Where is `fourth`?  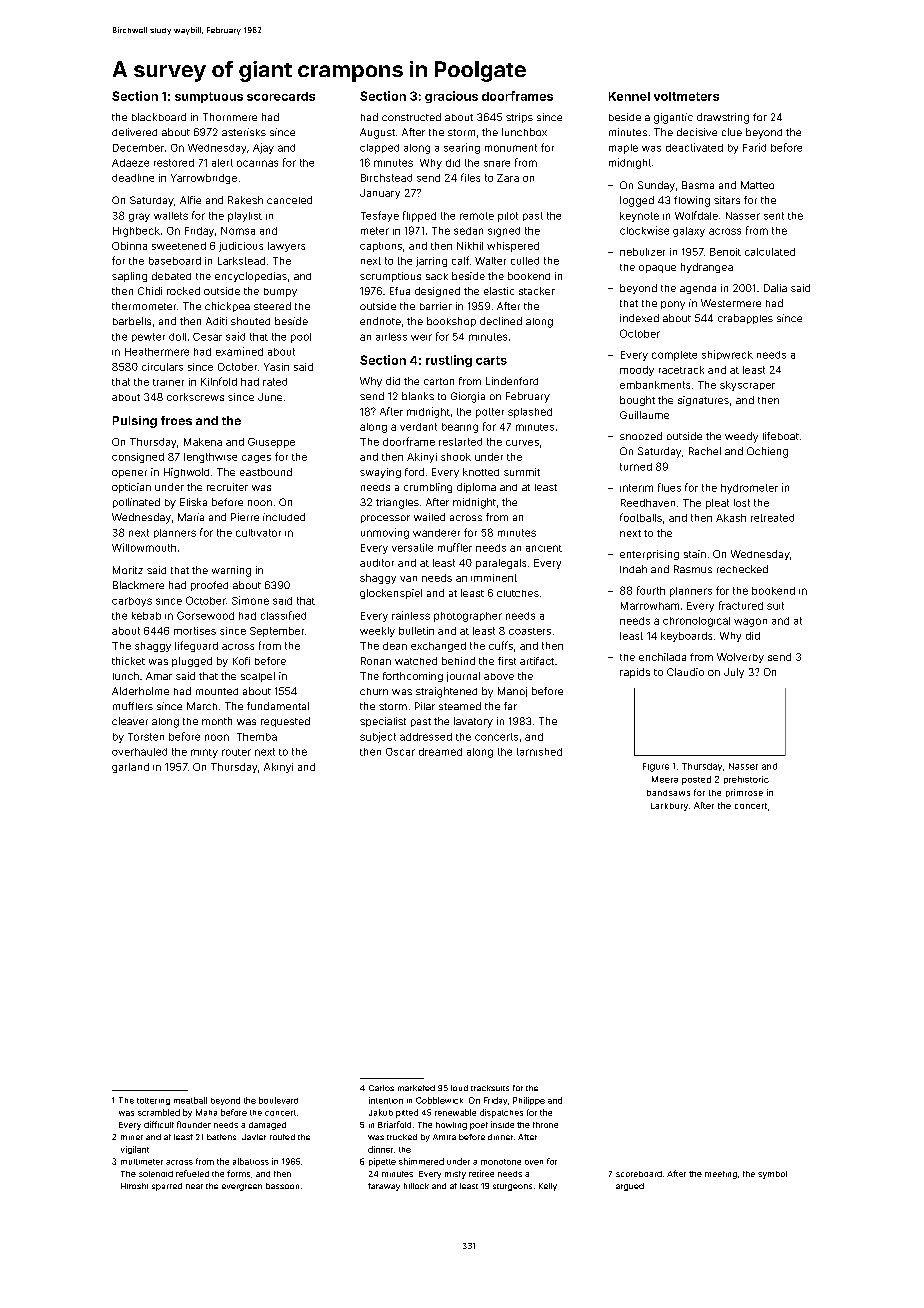
fourth is located at coordinates (651, 590).
